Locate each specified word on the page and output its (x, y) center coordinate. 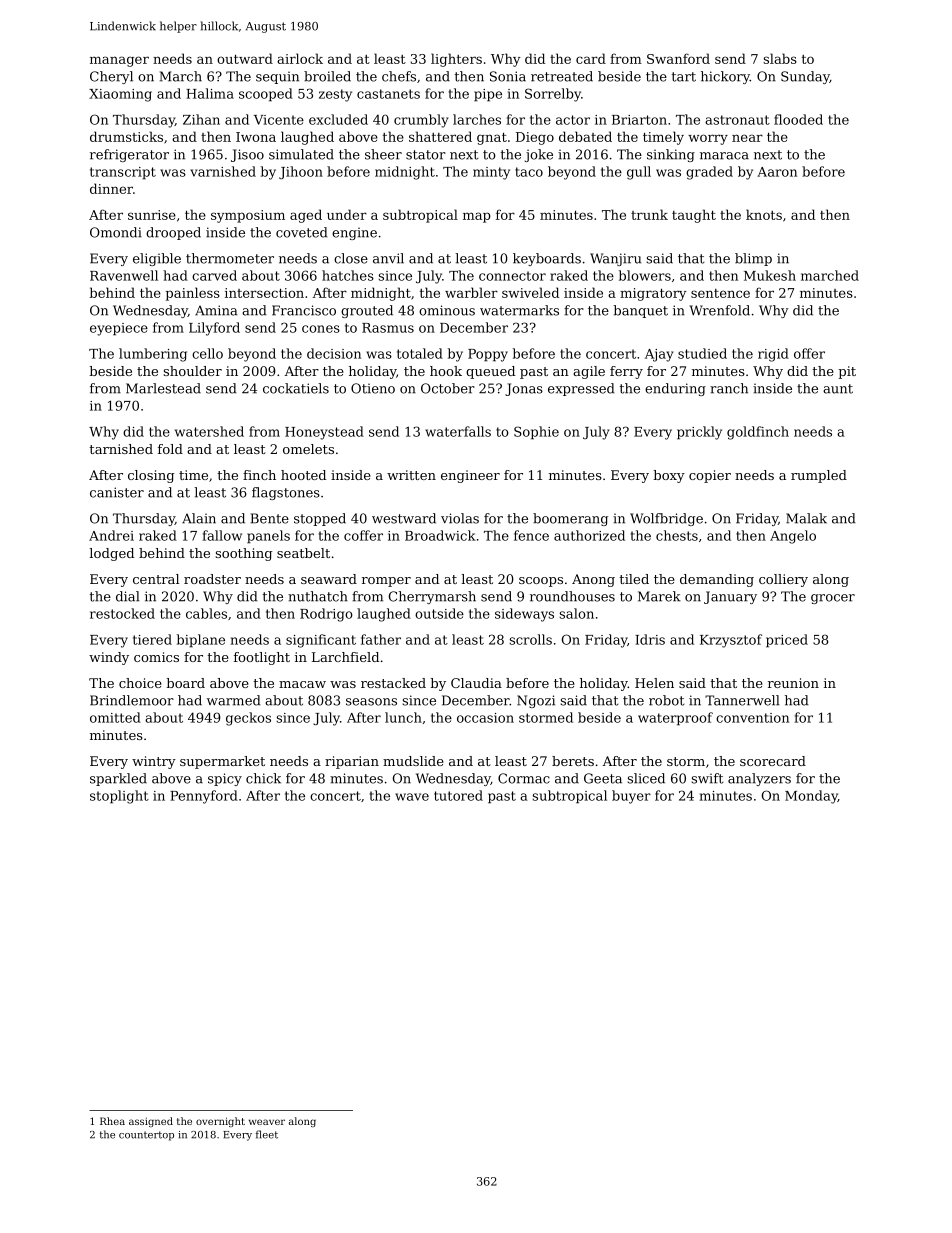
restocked (122, 613)
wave (412, 797)
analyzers (759, 779)
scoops (541, 582)
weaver (267, 1122)
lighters (456, 60)
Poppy (488, 355)
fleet (267, 1134)
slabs (780, 58)
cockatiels (296, 388)
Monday (811, 797)
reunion (793, 683)
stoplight (119, 797)
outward (245, 58)
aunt (838, 389)
